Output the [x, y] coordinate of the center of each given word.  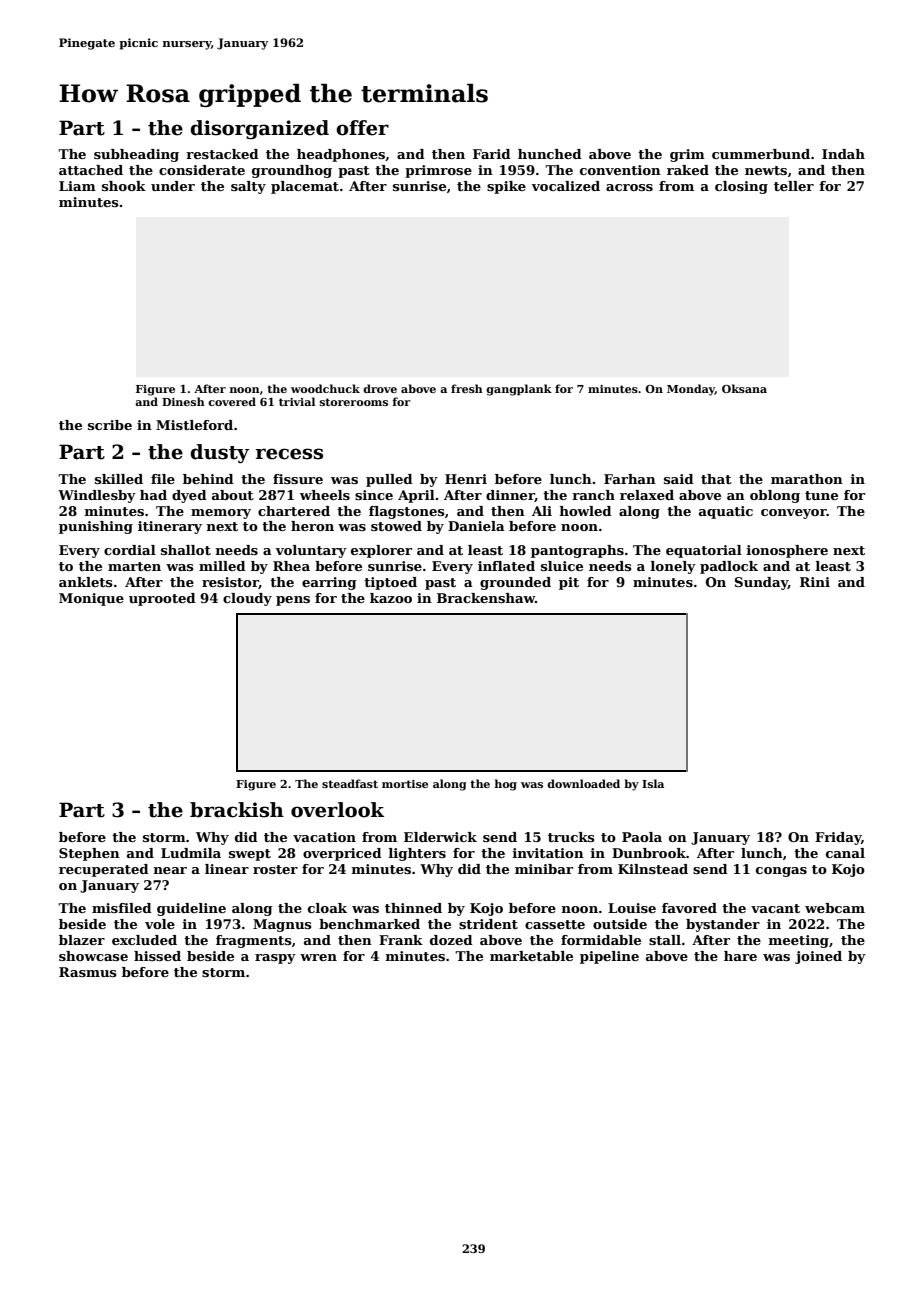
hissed [157, 956]
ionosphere [787, 551]
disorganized [259, 129]
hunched [550, 154]
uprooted [162, 599]
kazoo [391, 598]
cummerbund [761, 154]
